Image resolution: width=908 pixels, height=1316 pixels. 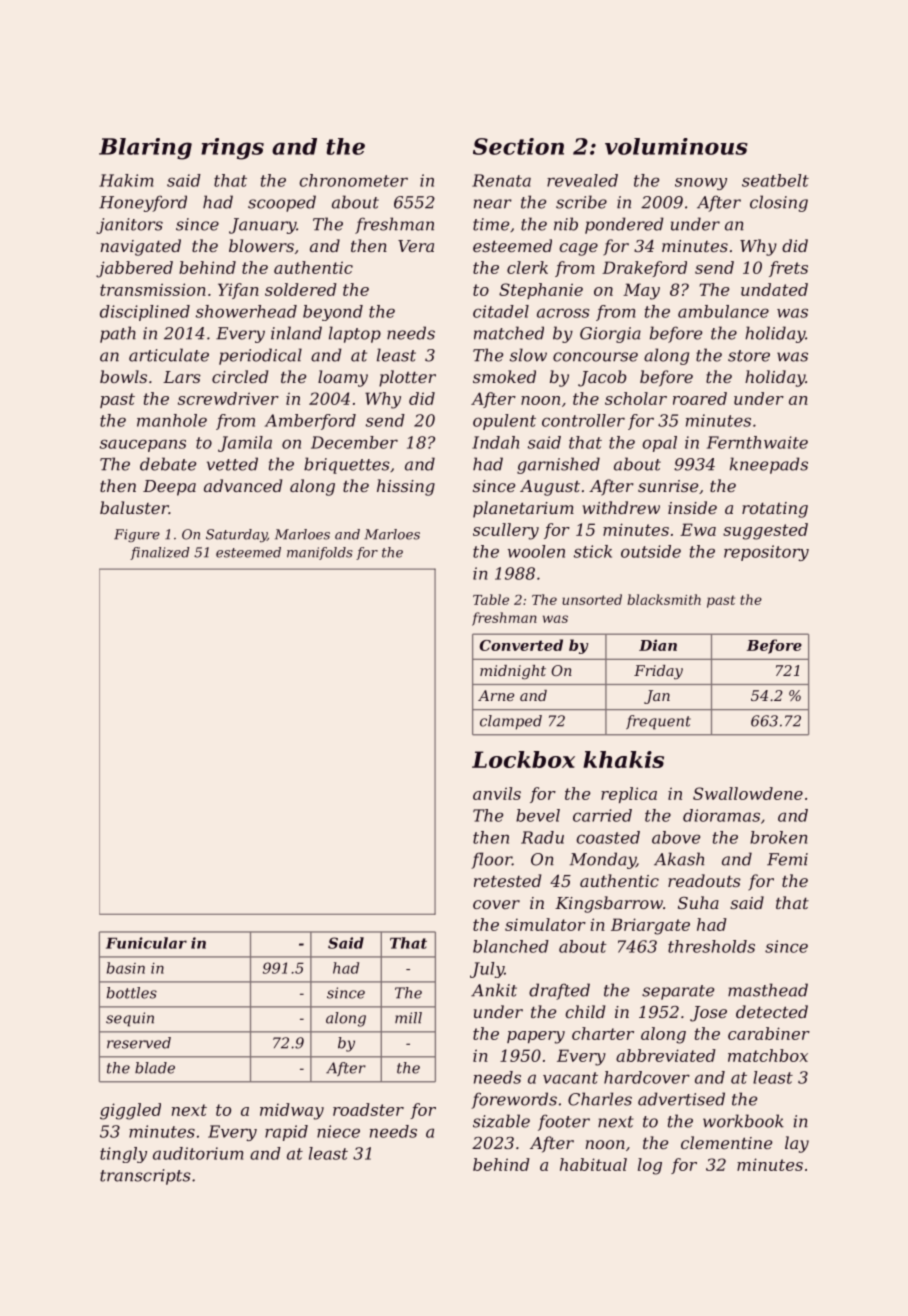 What do you see at coordinates (658, 672) in the image?
I see `Friday` at bounding box center [658, 672].
